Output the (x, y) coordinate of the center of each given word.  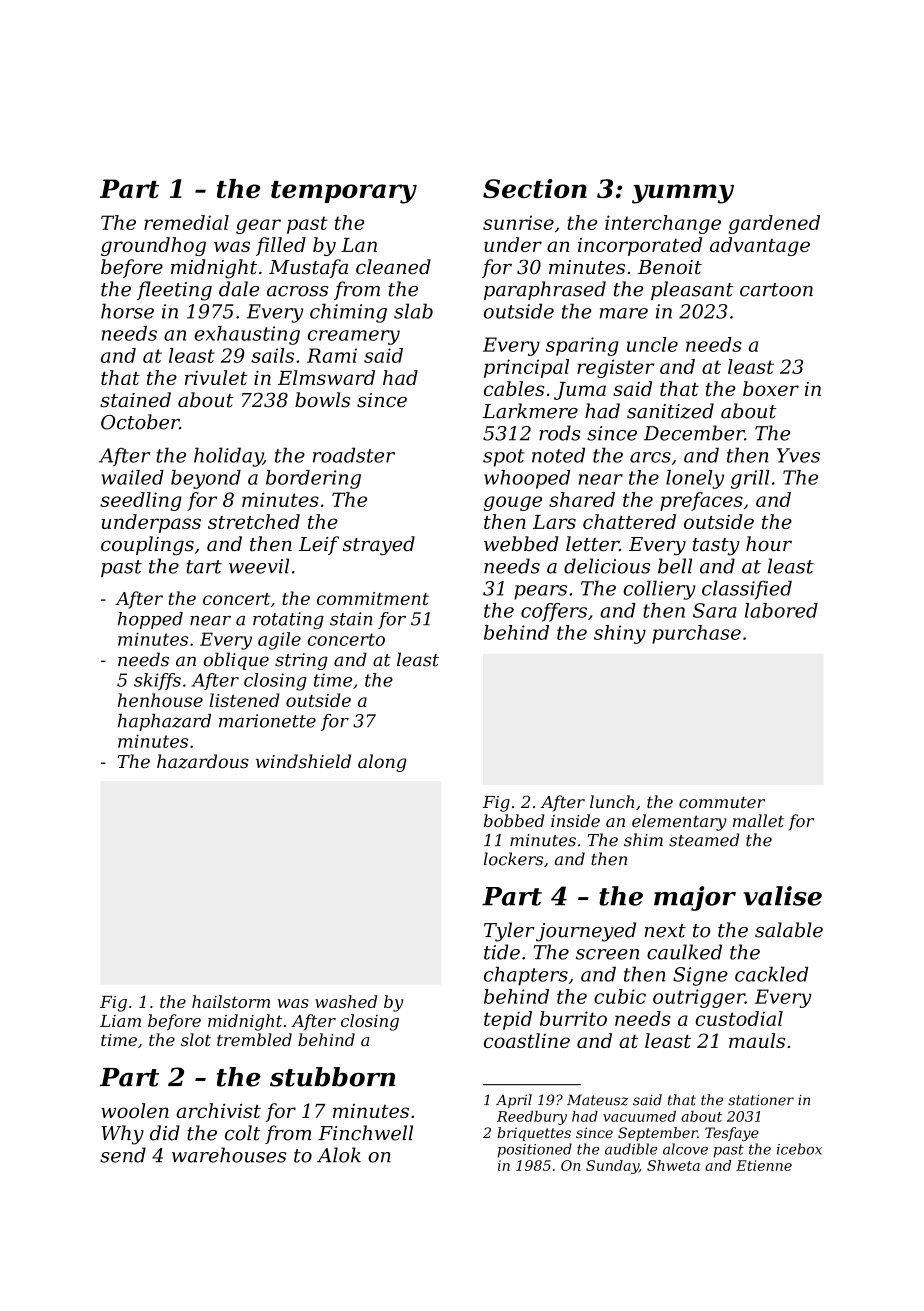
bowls (322, 400)
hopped (150, 620)
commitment (373, 598)
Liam (120, 1021)
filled (281, 246)
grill (750, 479)
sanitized (670, 411)
